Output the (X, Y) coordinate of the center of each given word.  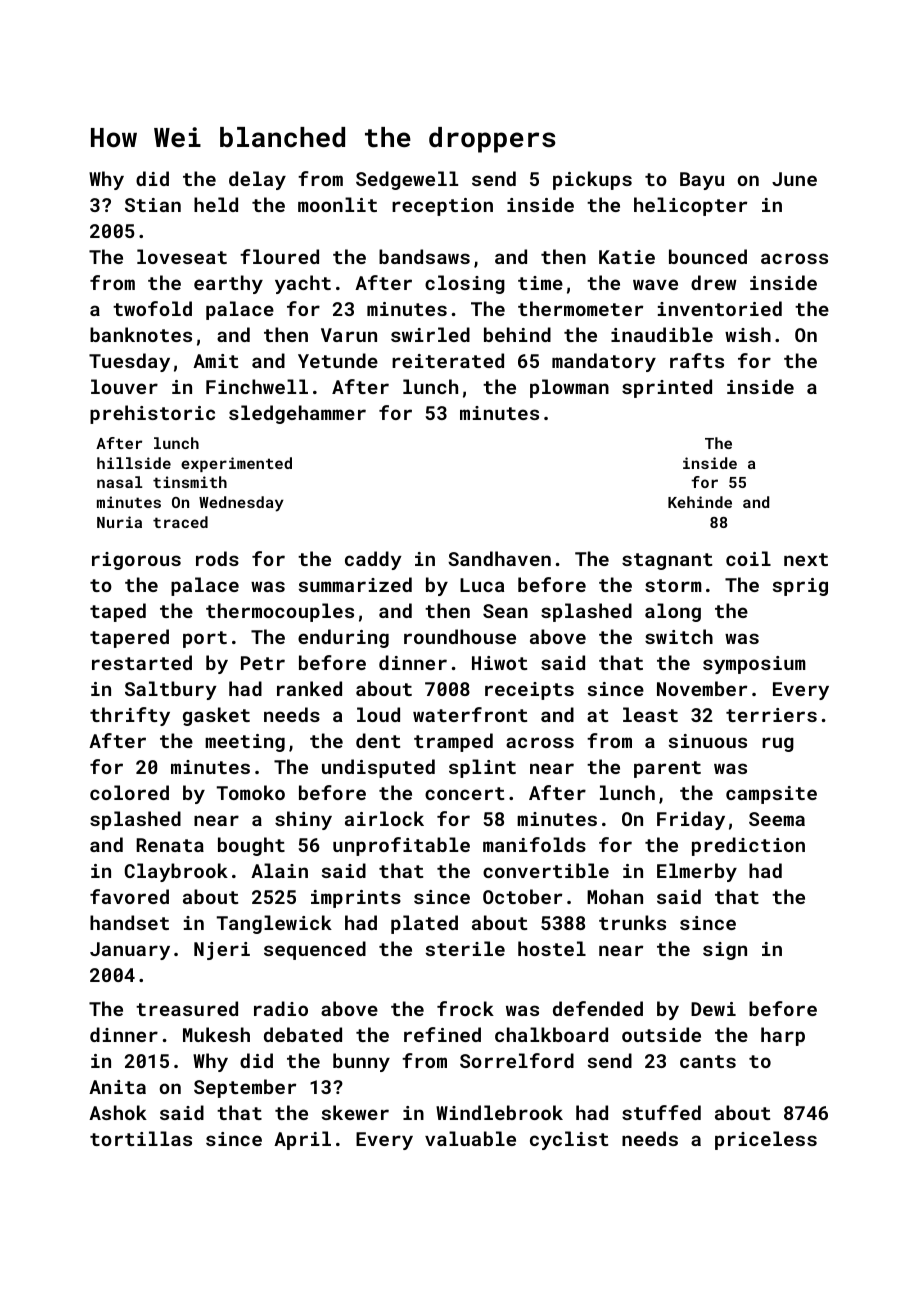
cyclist (569, 1140)
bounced (708, 256)
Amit (215, 361)
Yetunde (338, 360)
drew (714, 282)
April (302, 1140)
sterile (465, 948)
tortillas (141, 1138)
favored (129, 896)
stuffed (661, 1112)
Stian (153, 205)
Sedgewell (407, 180)
